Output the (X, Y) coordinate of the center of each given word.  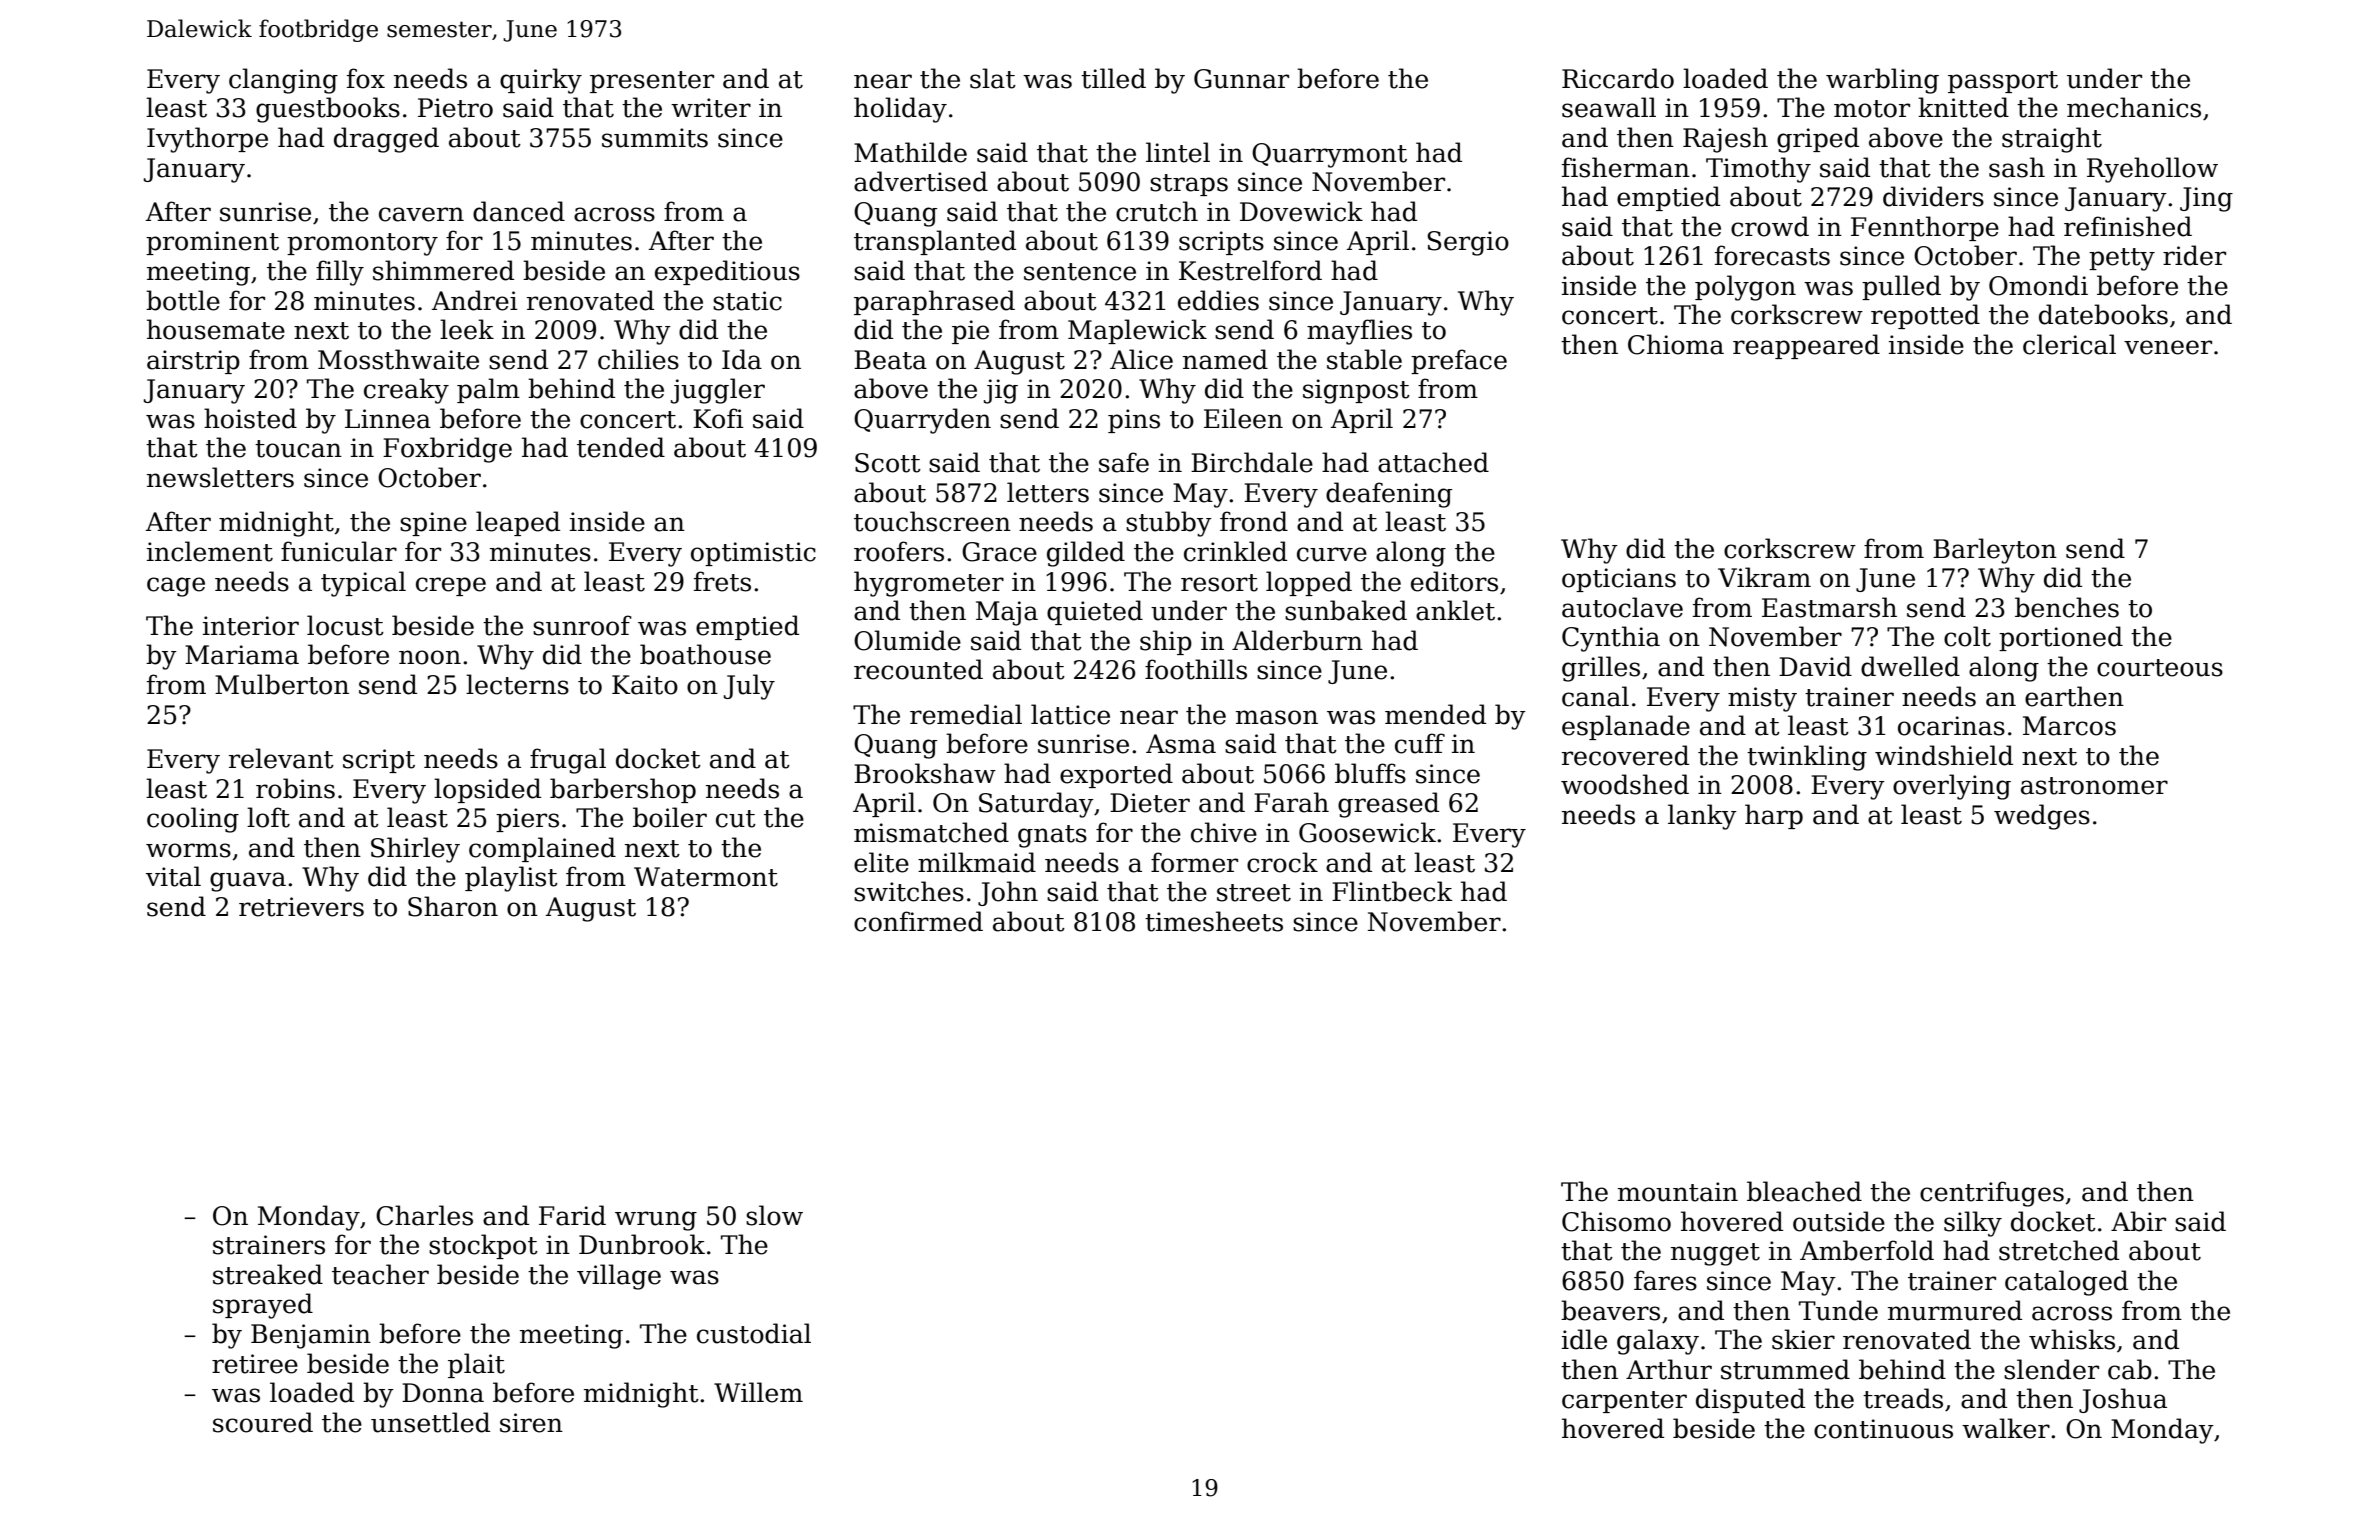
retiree (255, 1364)
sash (2017, 167)
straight (2052, 140)
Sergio (1468, 243)
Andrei (475, 300)
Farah (1291, 802)
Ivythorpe (207, 140)
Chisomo (1616, 1221)
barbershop (623, 790)
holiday (900, 110)
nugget (1715, 1254)
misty (1762, 699)
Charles (424, 1215)
